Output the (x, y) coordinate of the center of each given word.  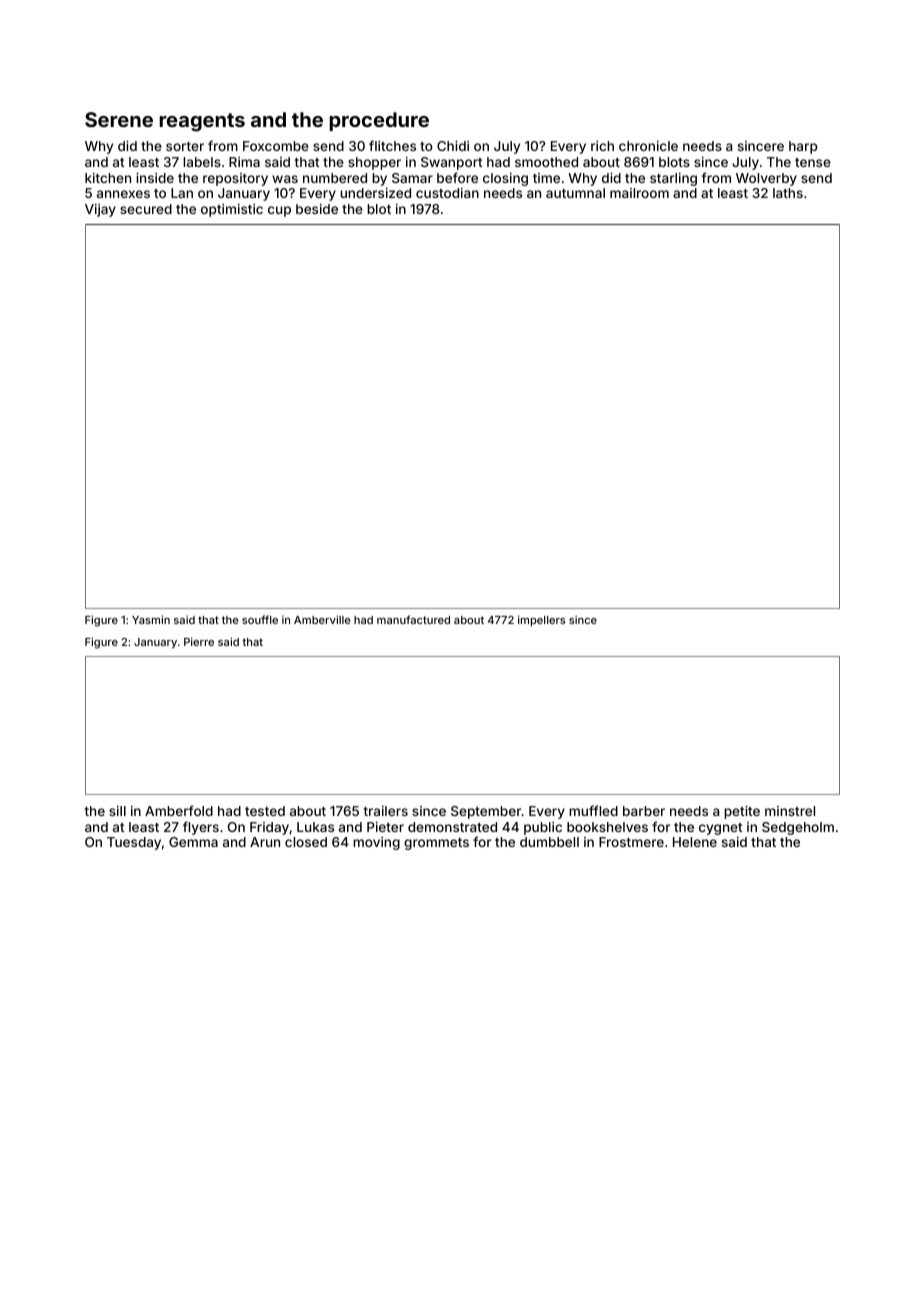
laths (788, 193)
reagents (202, 122)
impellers (541, 621)
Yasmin (151, 619)
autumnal (575, 193)
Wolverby (766, 179)
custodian (447, 193)
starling (673, 179)
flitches (392, 145)
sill (117, 811)
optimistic (232, 210)
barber (644, 811)
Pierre (199, 641)
